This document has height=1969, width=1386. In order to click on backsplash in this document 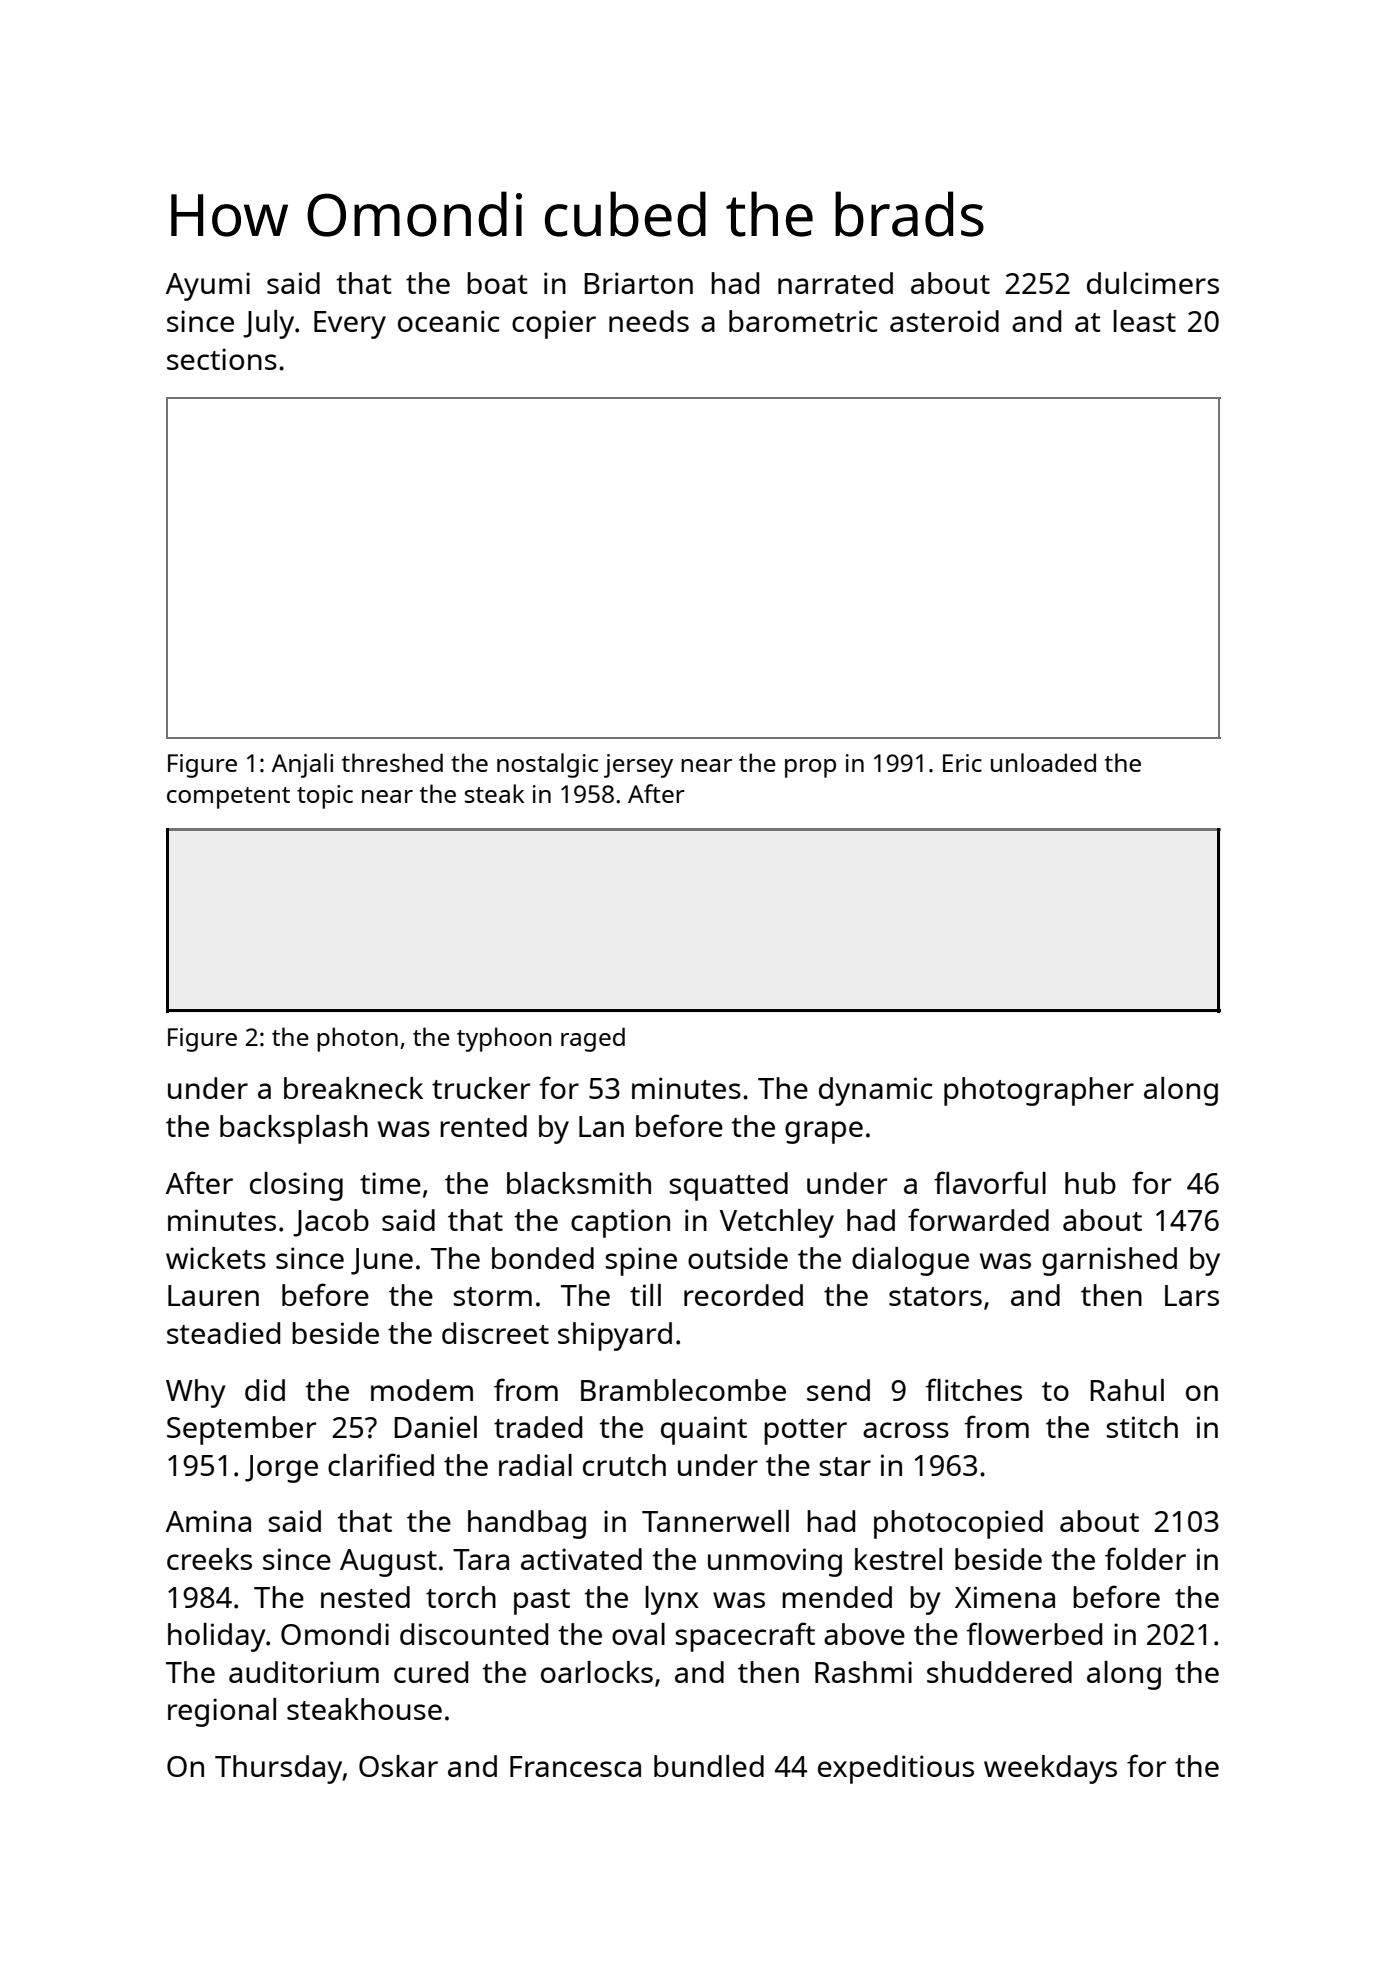, I will do `click(294, 1129)`.
